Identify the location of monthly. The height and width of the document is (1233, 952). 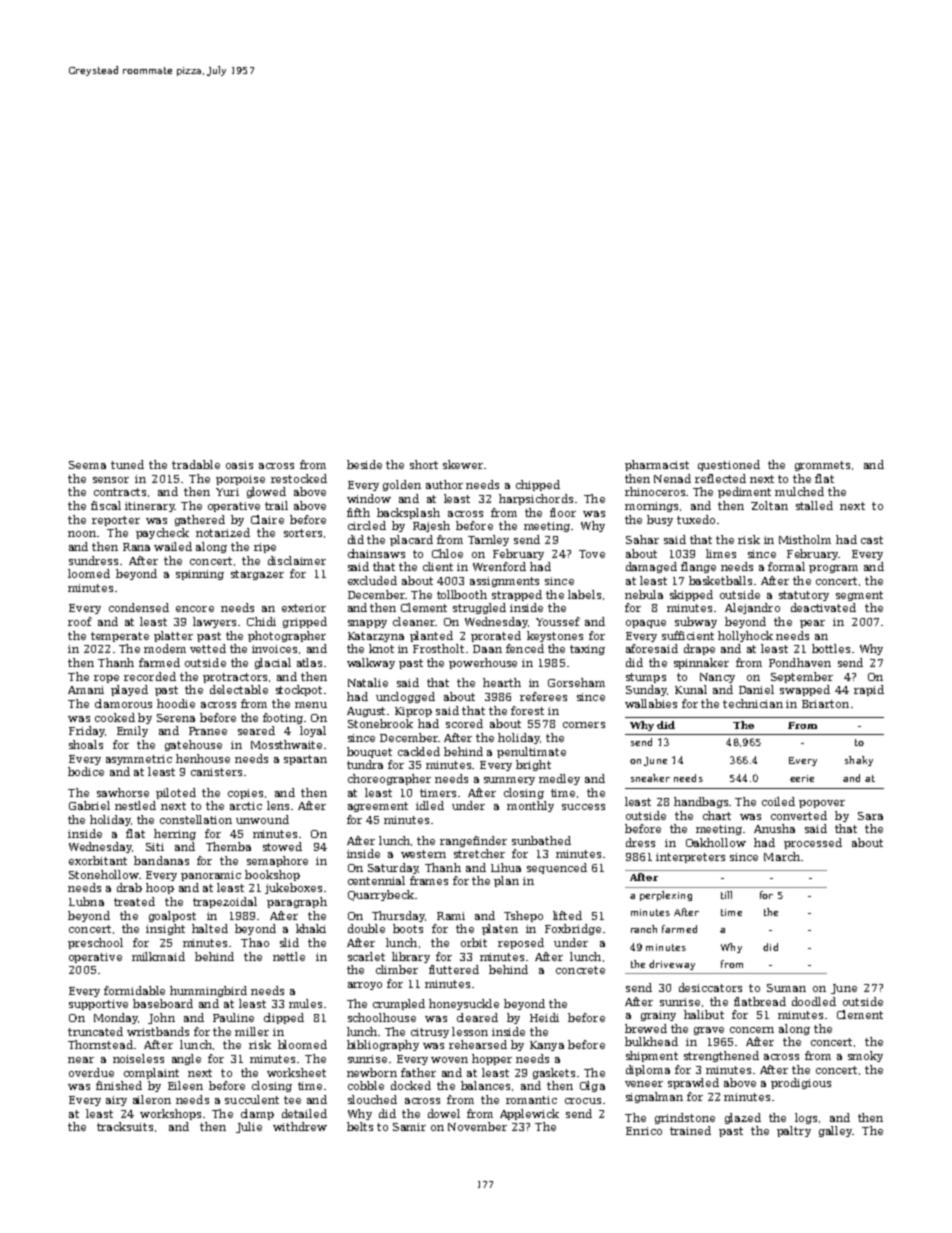
(530, 806).
